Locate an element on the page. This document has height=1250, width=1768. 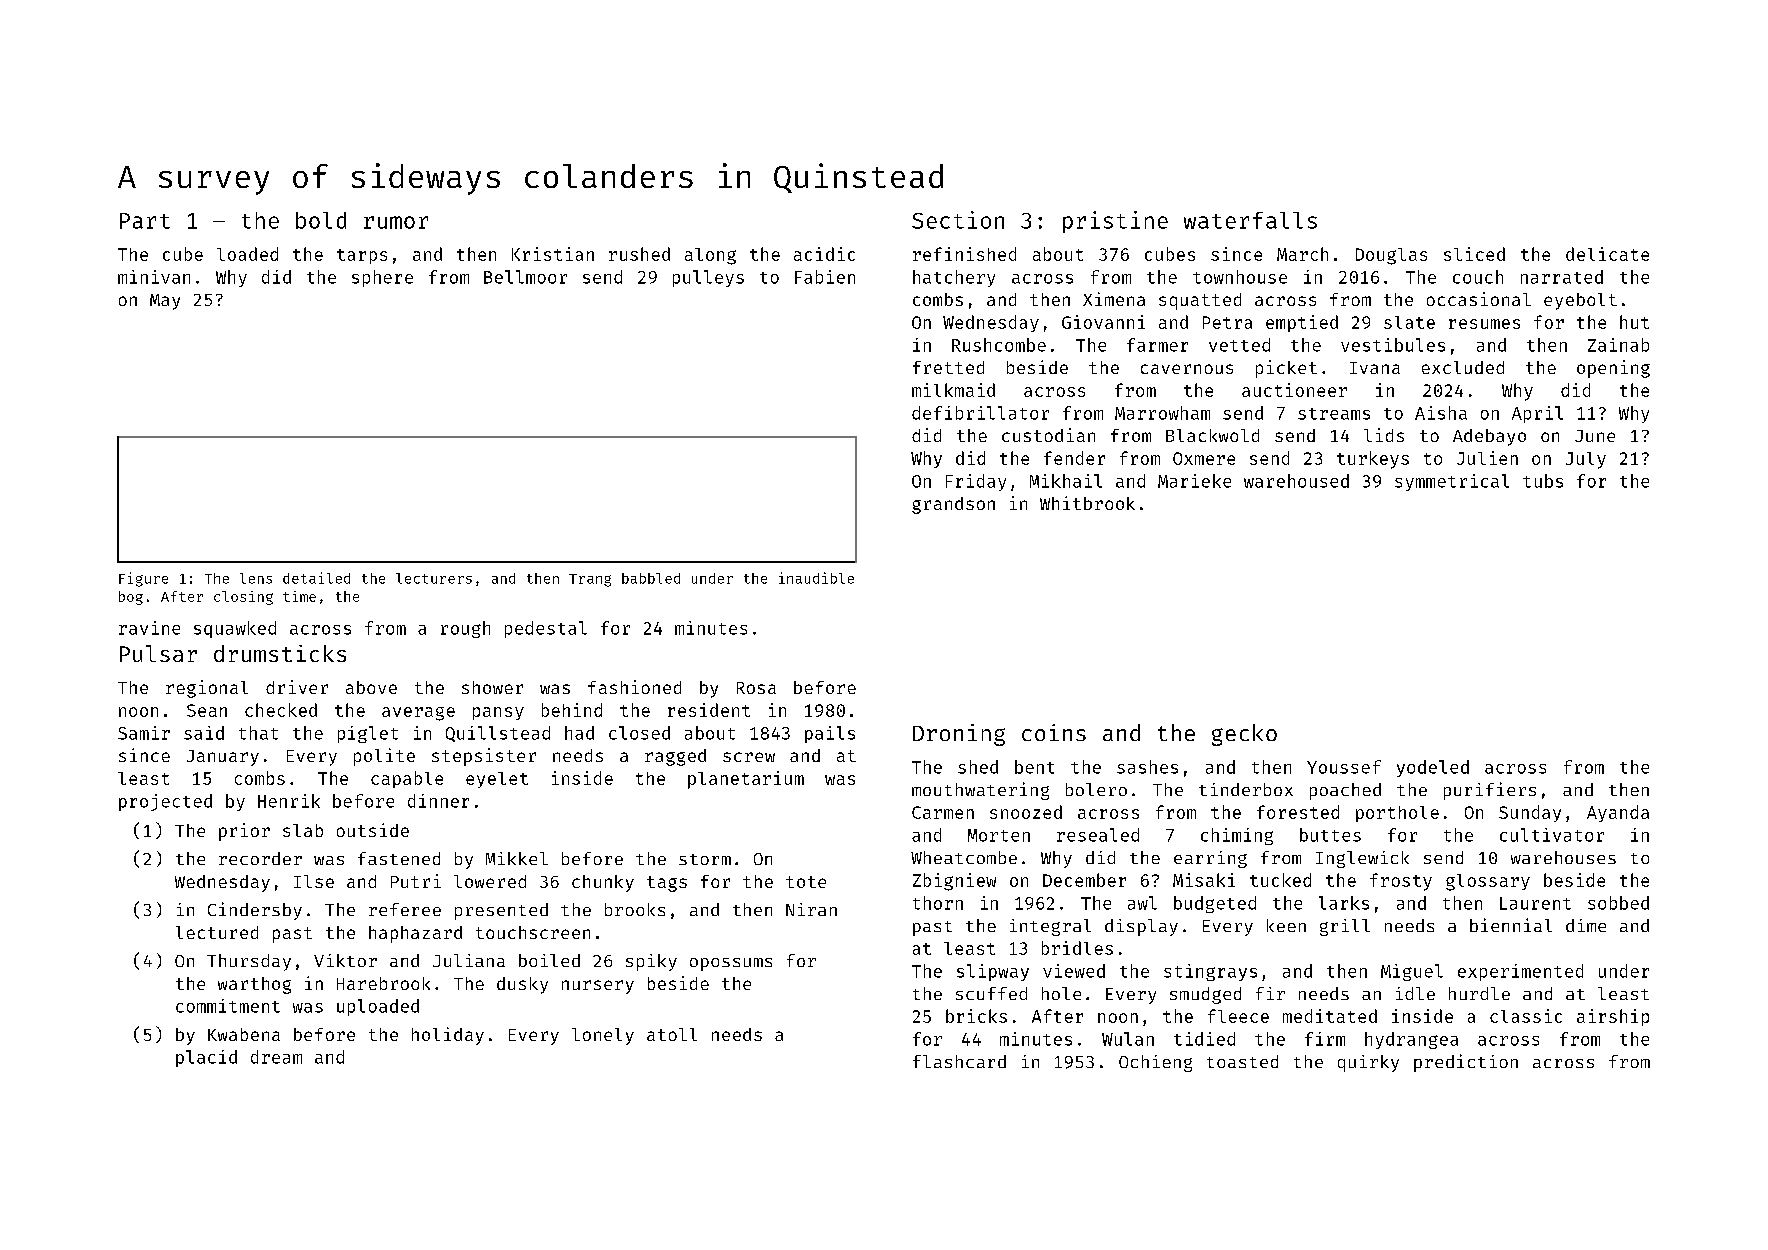
pristine is located at coordinates (1115, 222).
